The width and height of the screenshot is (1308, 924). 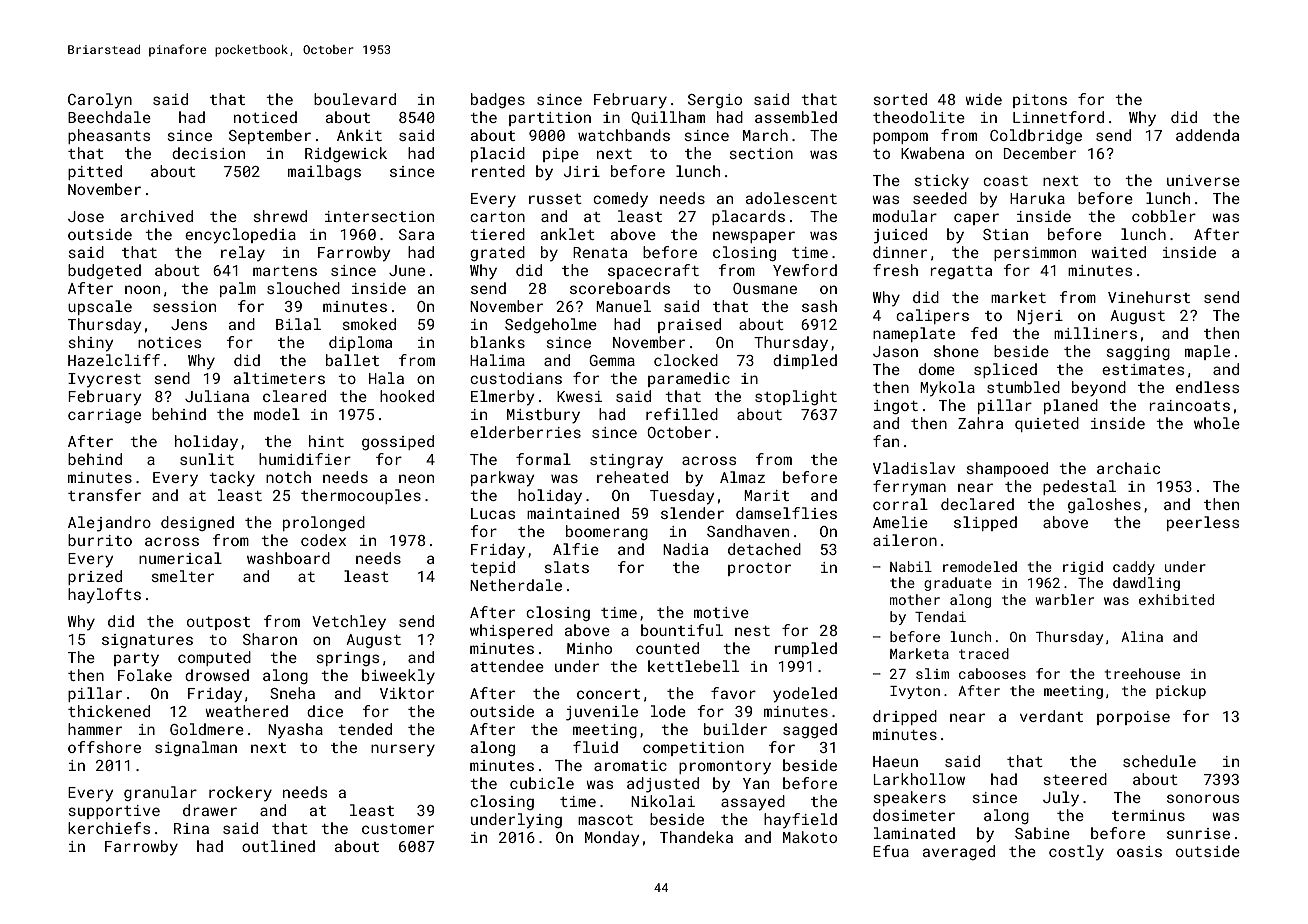 I want to click on carriage, so click(x=104, y=416).
